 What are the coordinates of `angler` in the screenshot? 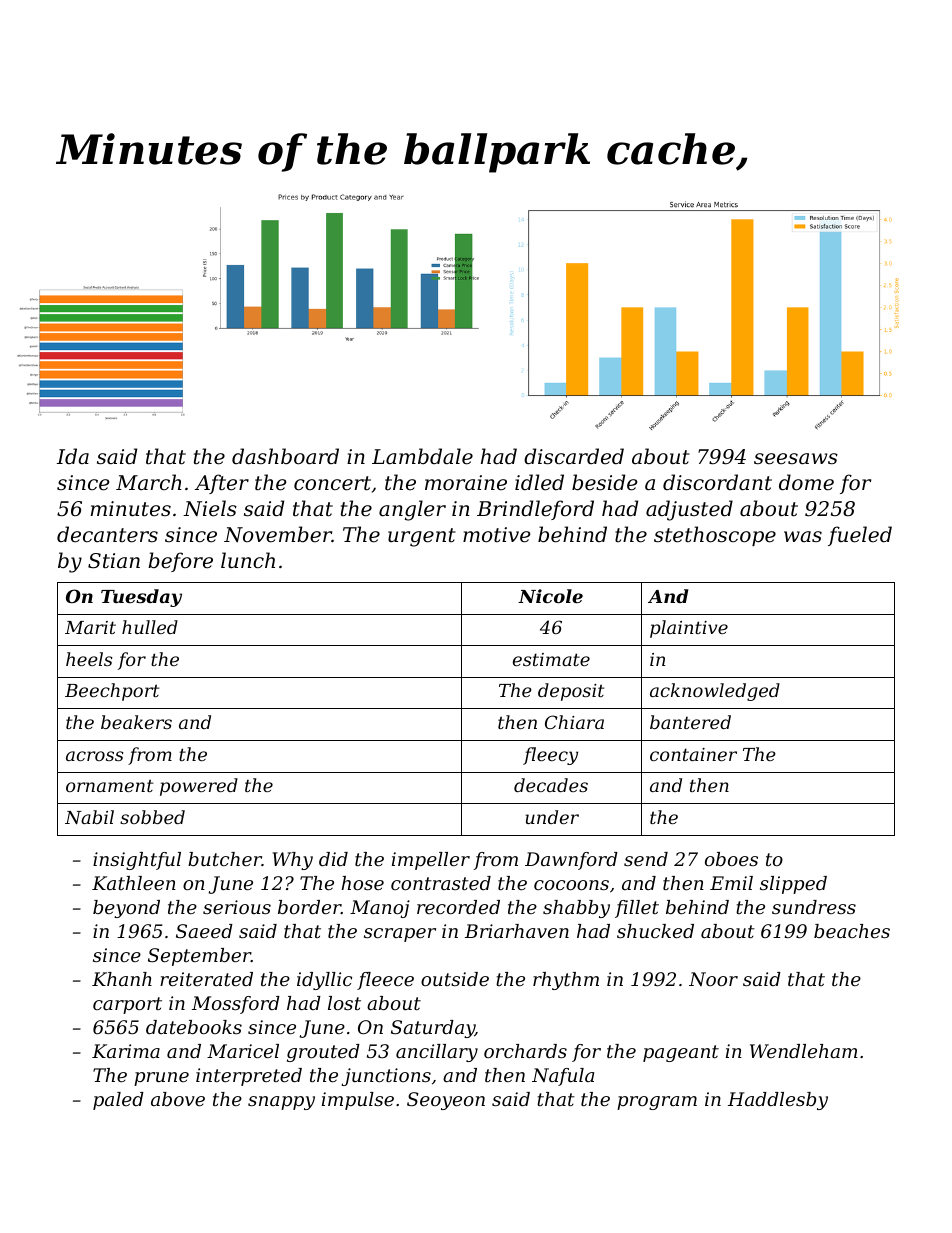 It's located at (412, 510).
